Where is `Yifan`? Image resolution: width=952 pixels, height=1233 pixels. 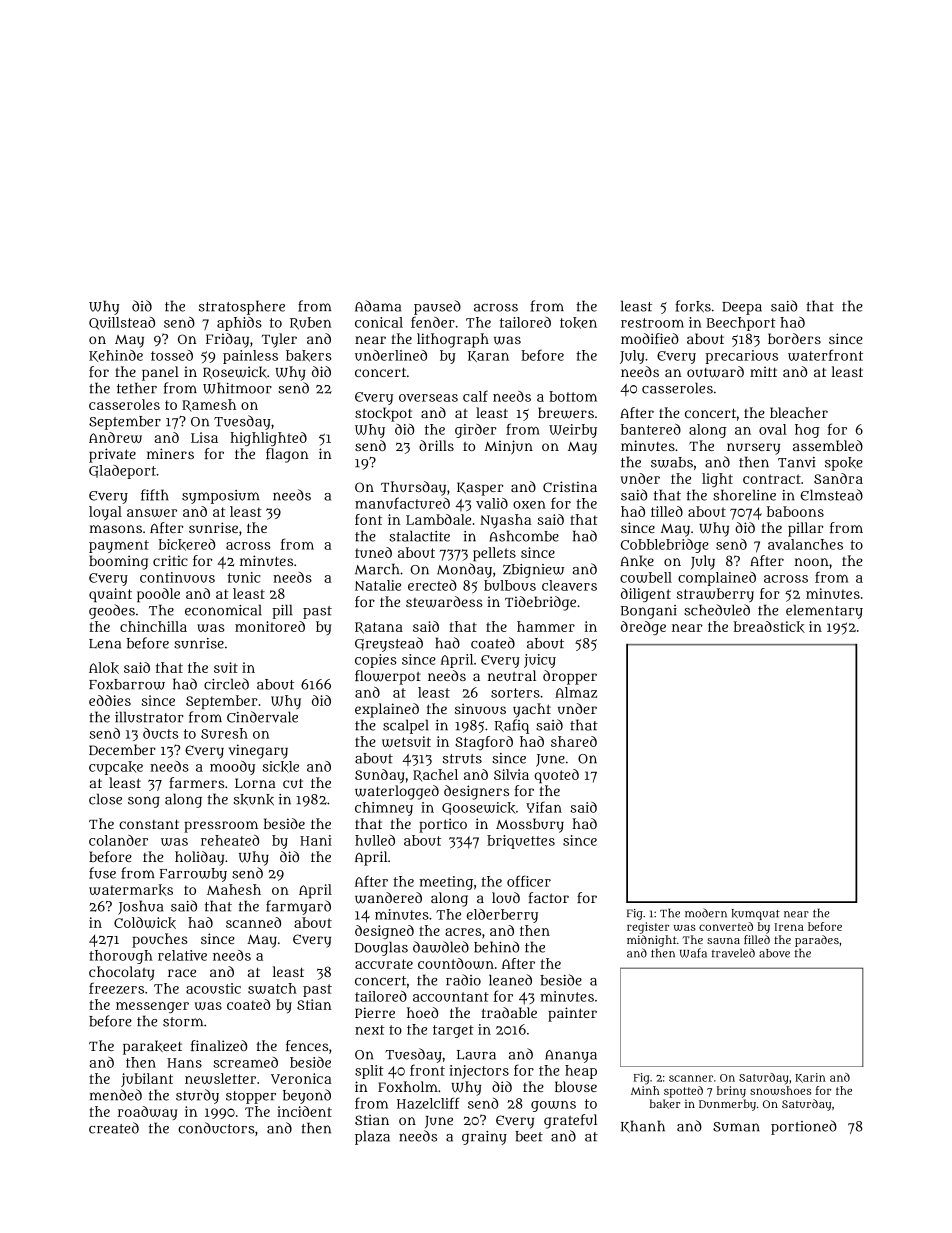
Yifan is located at coordinates (544, 807).
